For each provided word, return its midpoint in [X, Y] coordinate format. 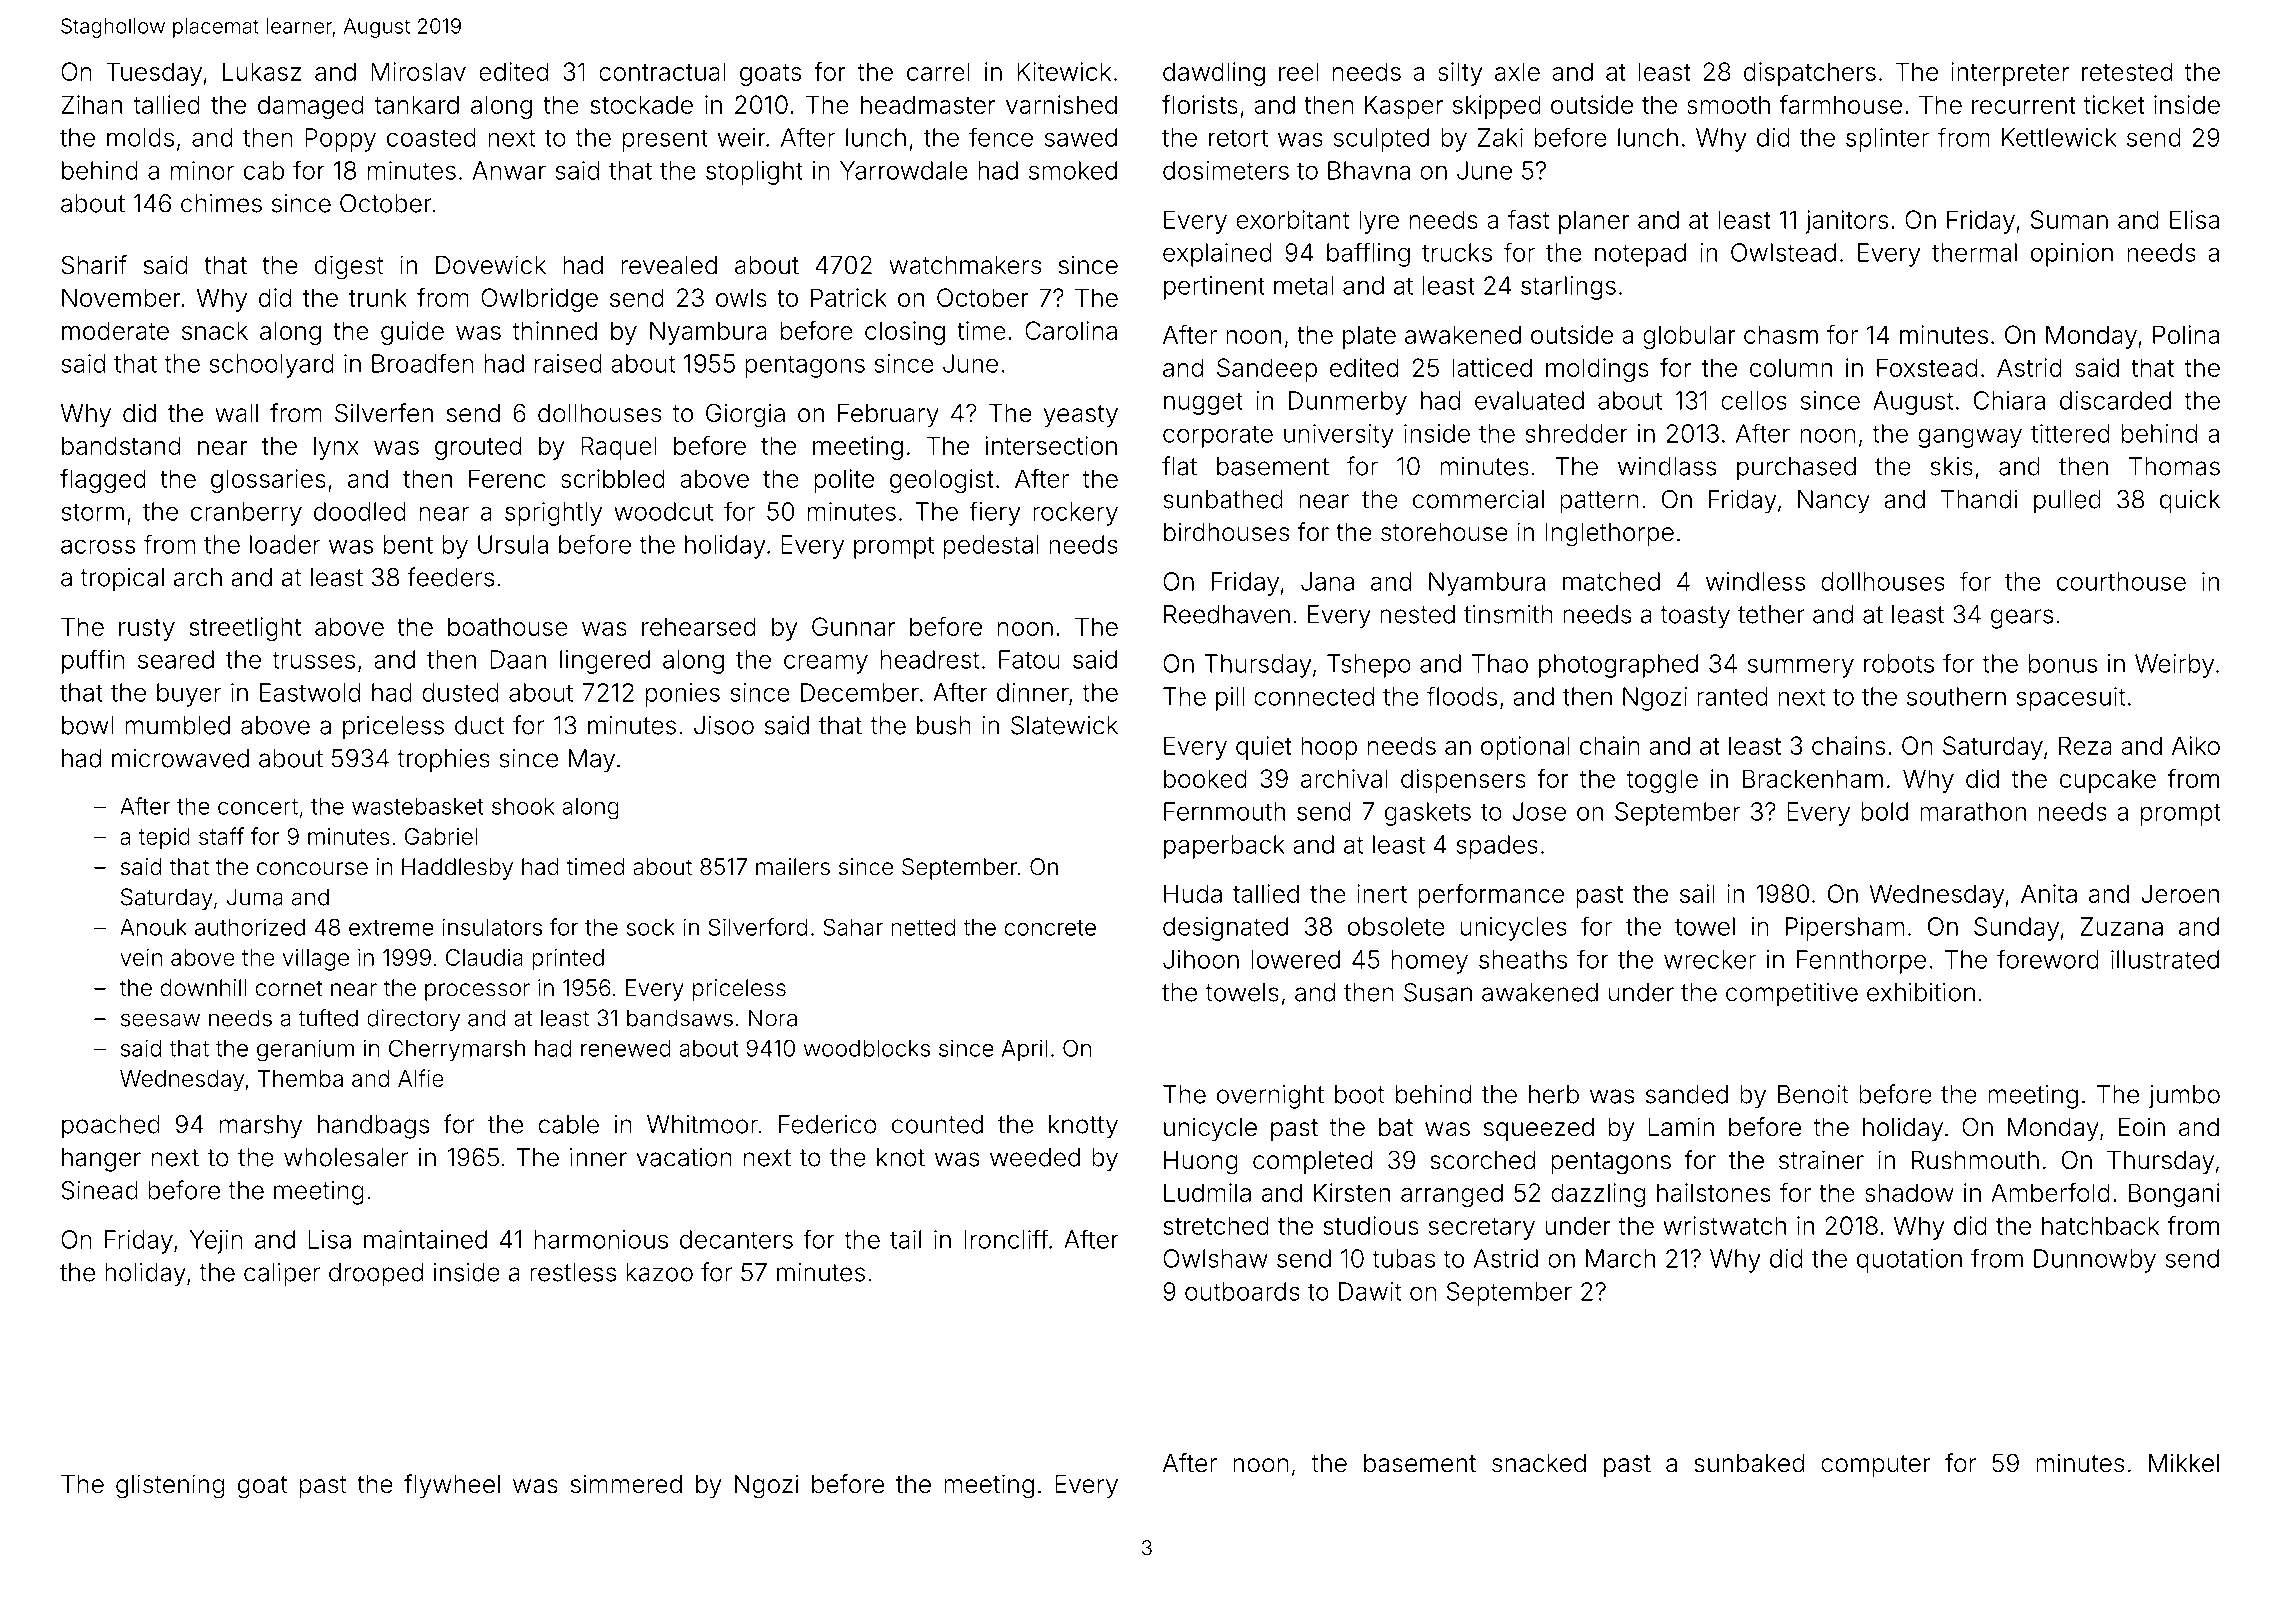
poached [111, 1127]
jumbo [2184, 1097]
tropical [122, 580]
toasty [1695, 617]
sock [651, 927]
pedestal [991, 547]
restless [573, 1272]
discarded [2115, 400]
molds [140, 137]
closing [905, 333]
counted [937, 1124]
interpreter [2010, 74]
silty [1460, 74]
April [1024, 1050]
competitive [1792, 995]
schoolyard [271, 366]
